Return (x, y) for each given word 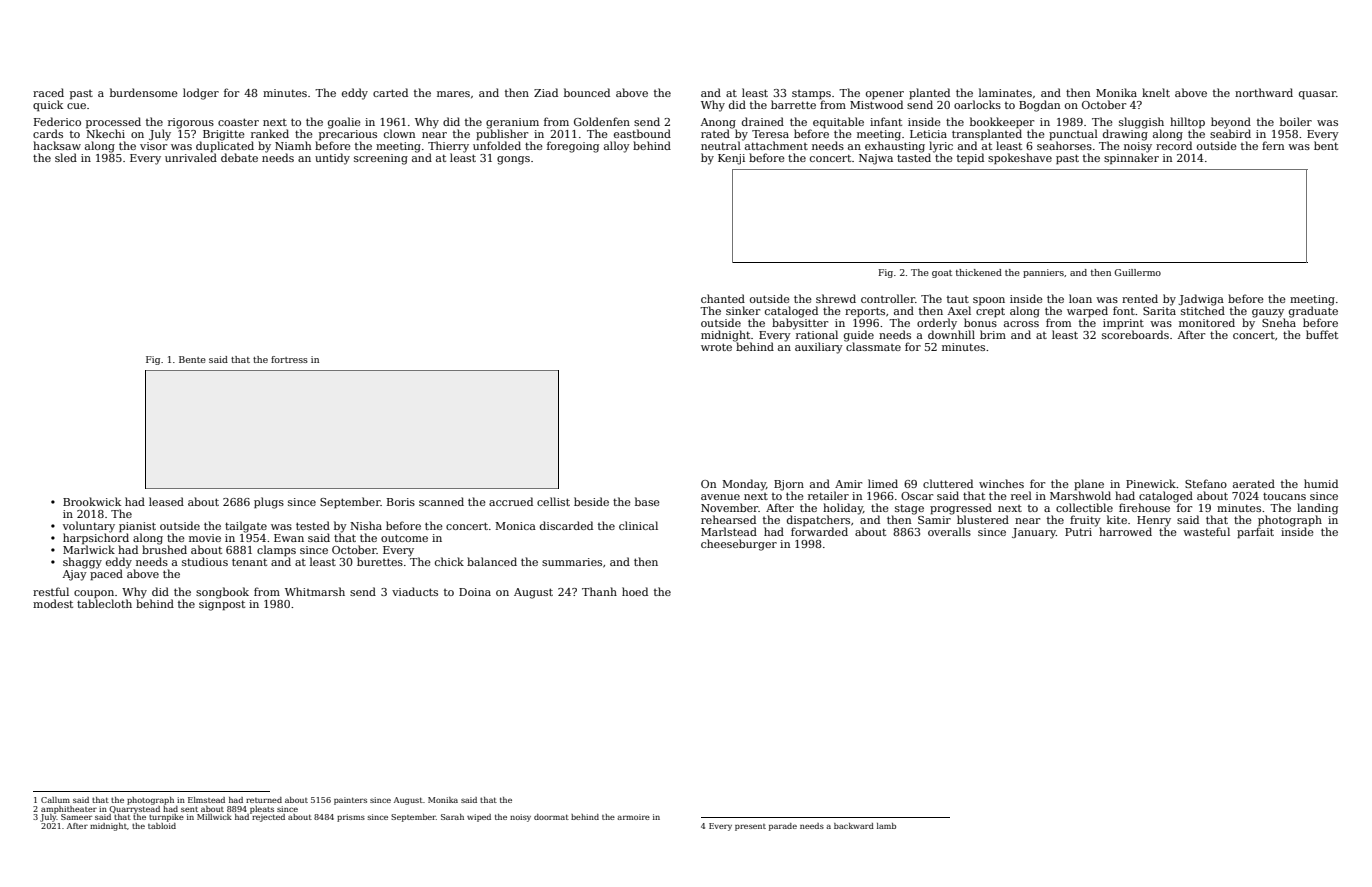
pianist (137, 527)
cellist (553, 501)
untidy (332, 159)
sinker (743, 310)
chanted (723, 298)
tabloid (162, 826)
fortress (289, 359)
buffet (1322, 334)
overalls (949, 531)
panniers (1043, 273)
